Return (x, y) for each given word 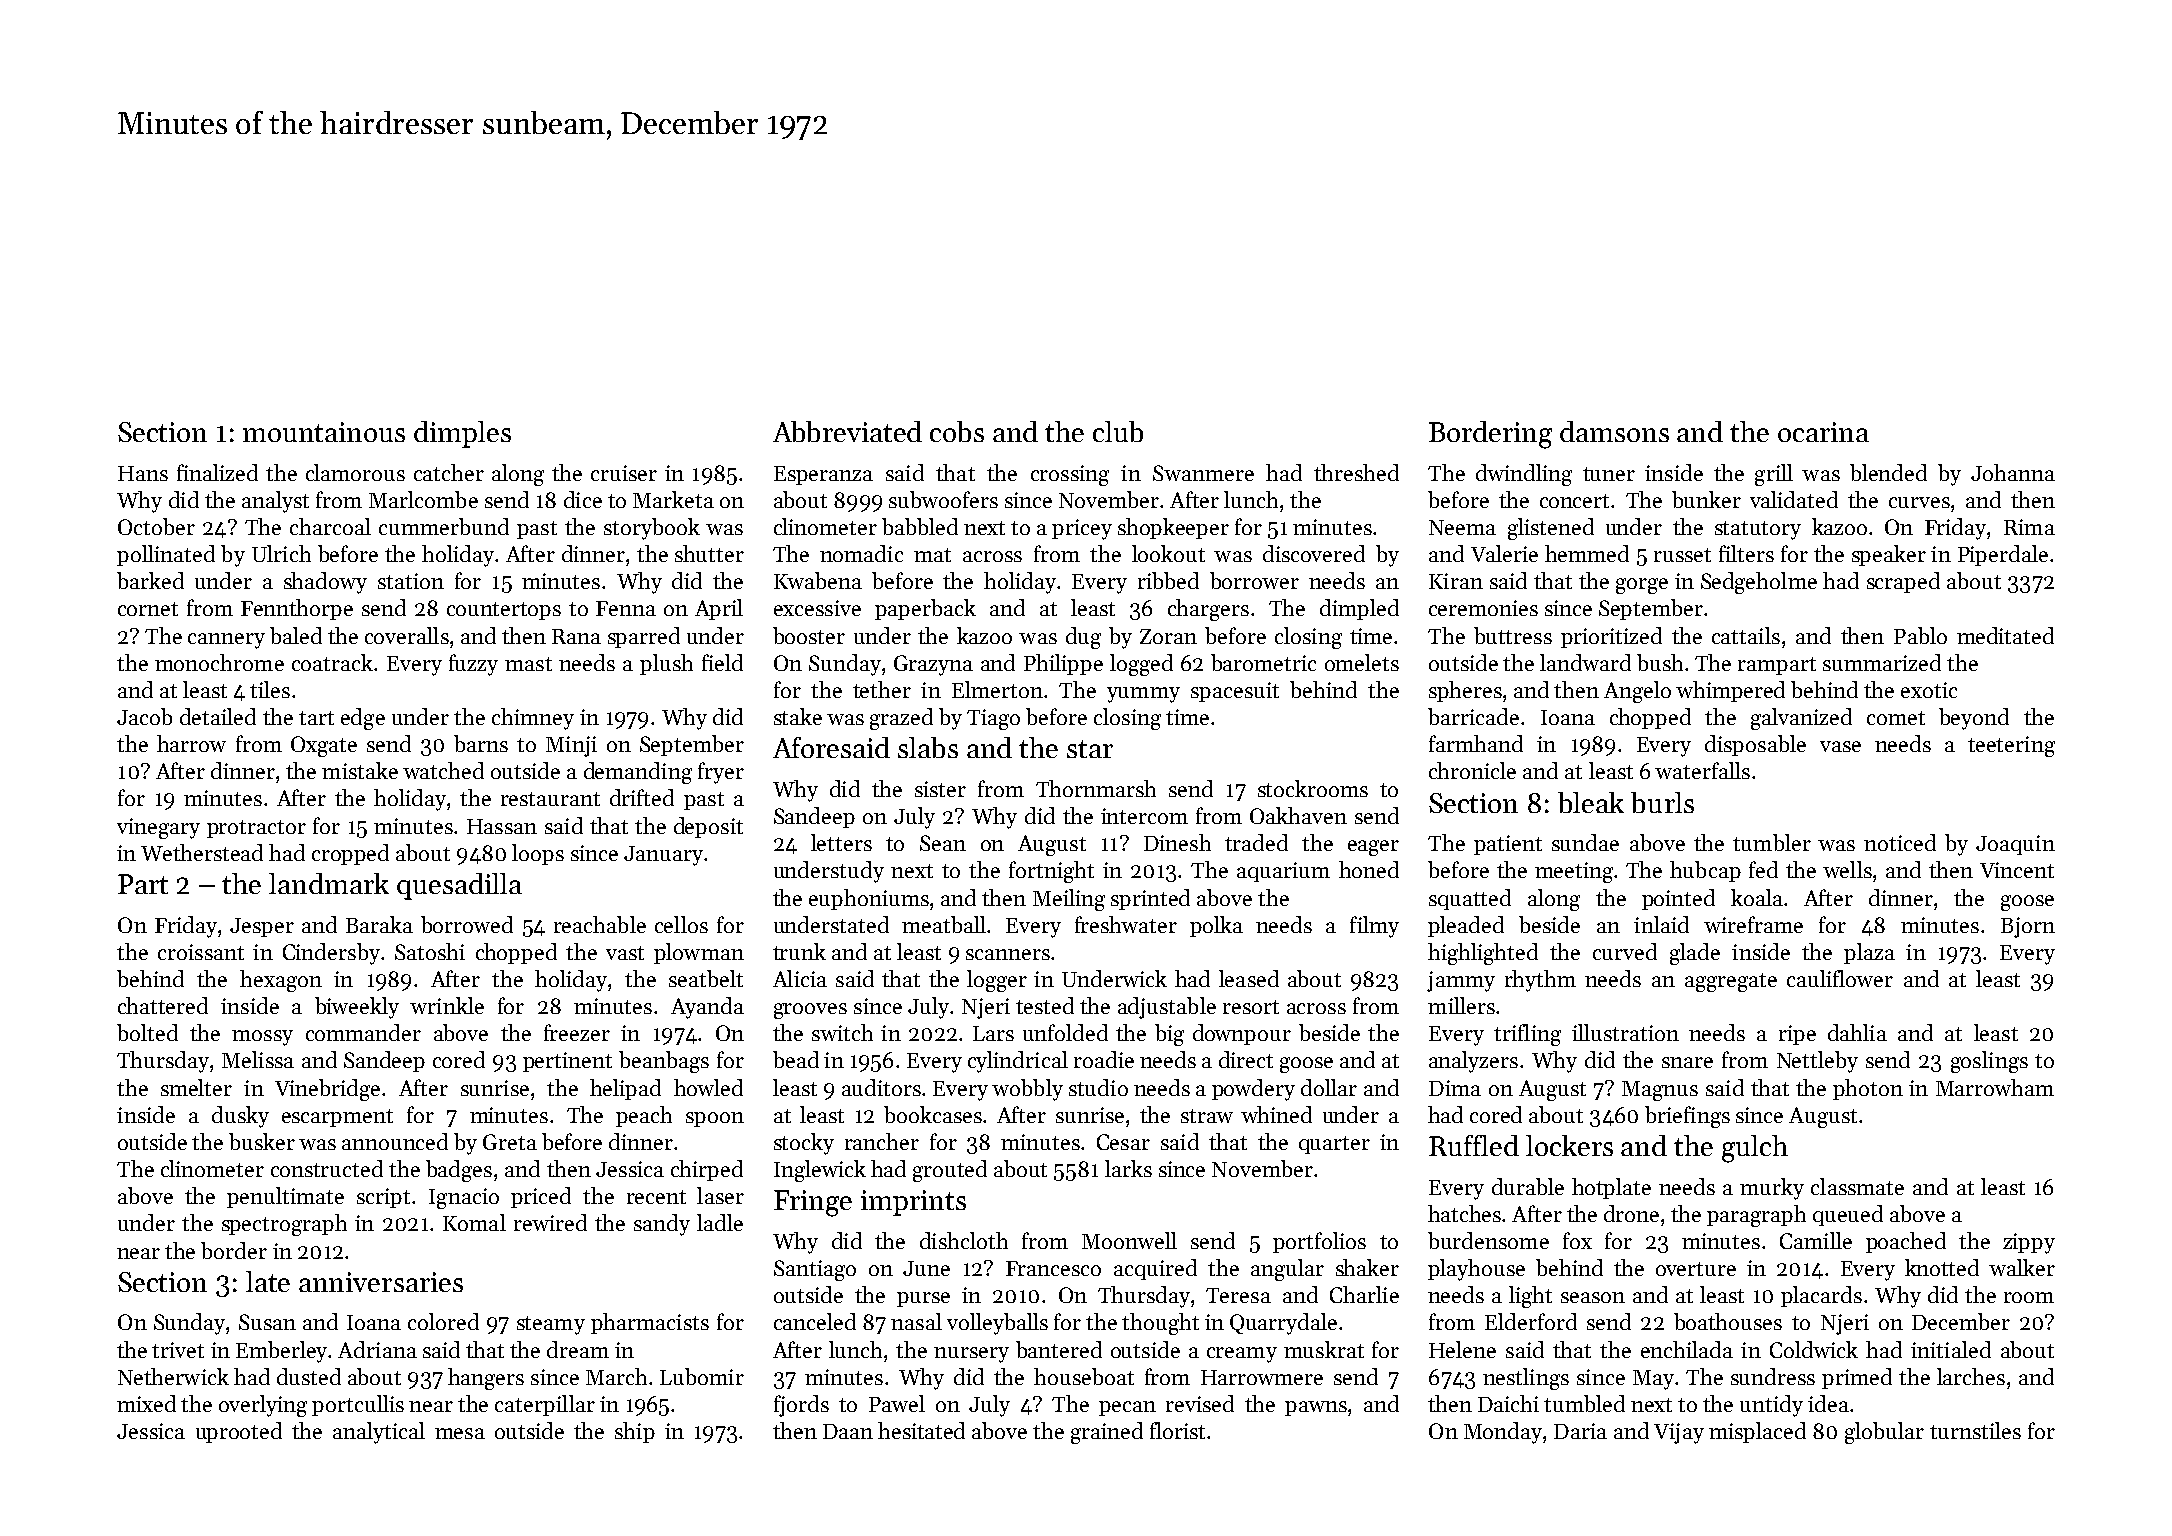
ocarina (1823, 432)
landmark (329, 883)
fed (1763, 869)
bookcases (933, 1114)
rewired (550, 1222)
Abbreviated (847, 431)
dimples (462, 434)
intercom (1144, 816)
